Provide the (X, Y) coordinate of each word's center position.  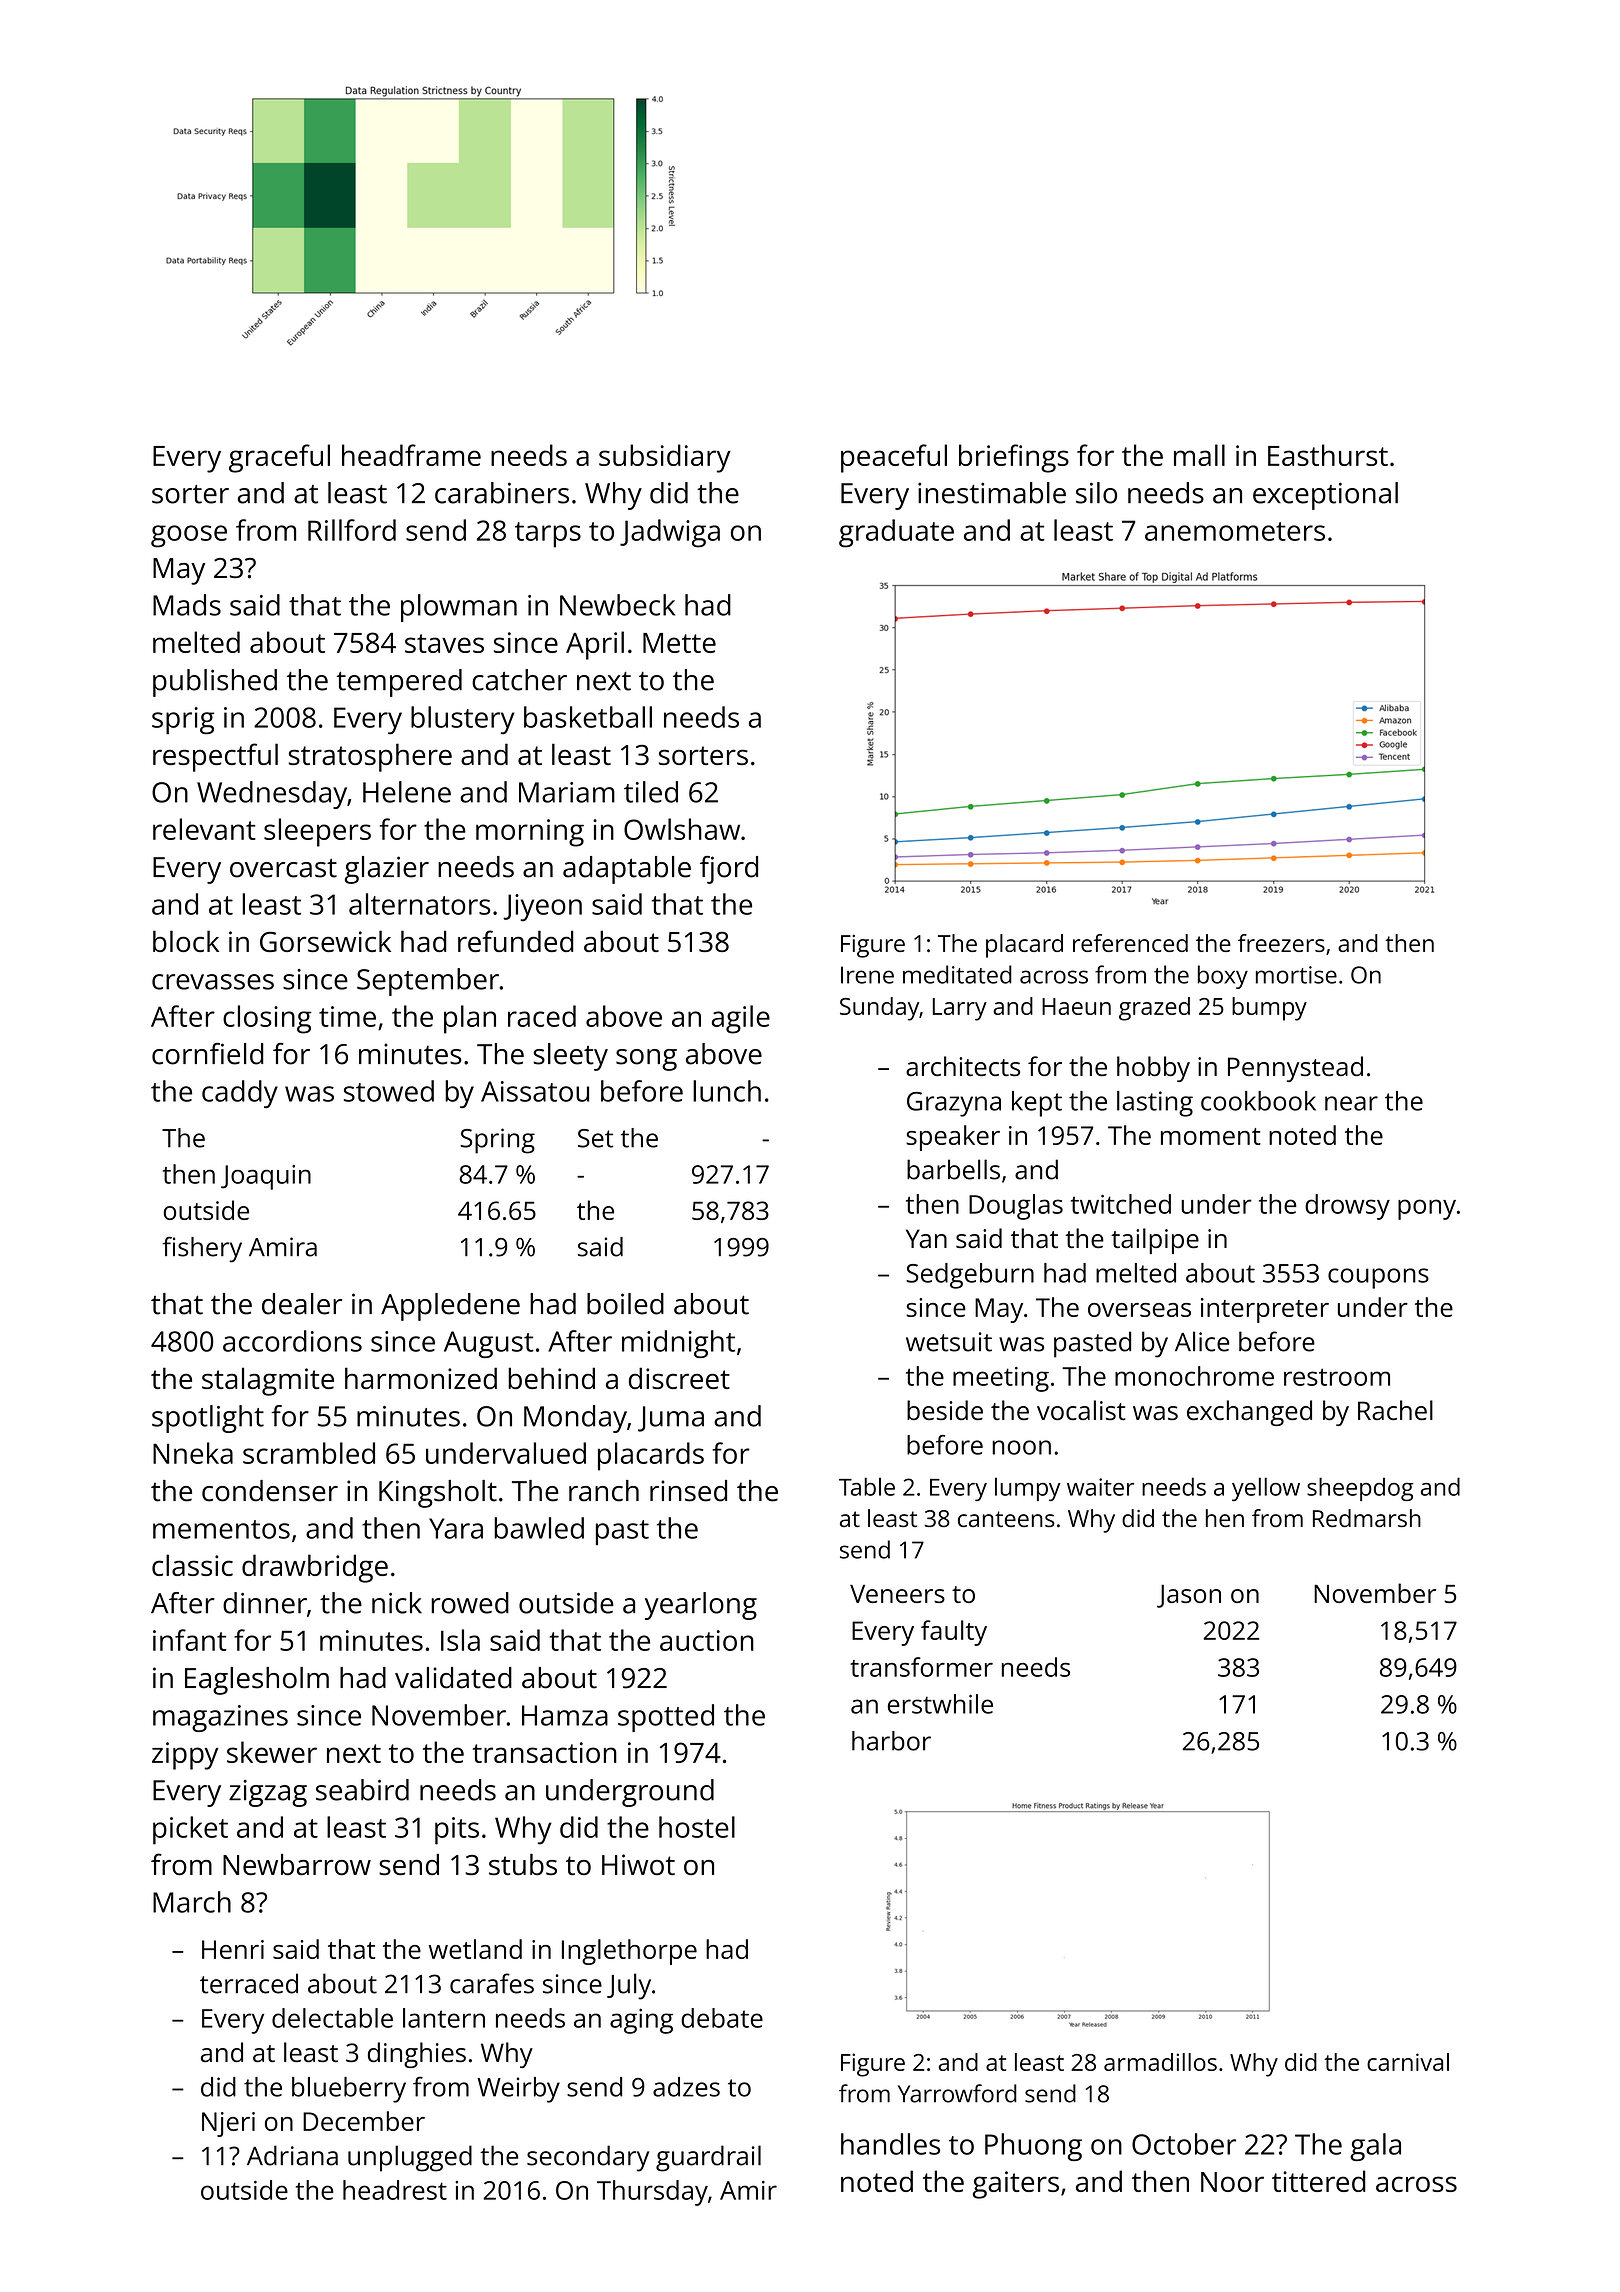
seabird (362, 1790)
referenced (1130, 943)
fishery (202, 1250)
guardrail (708, 2158)
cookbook (1258, 1101)
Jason (1189, 1596)
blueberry (349, 2090)
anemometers (1235, 531)
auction (707, 1640)
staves (444, 643)
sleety (570, 1057)
